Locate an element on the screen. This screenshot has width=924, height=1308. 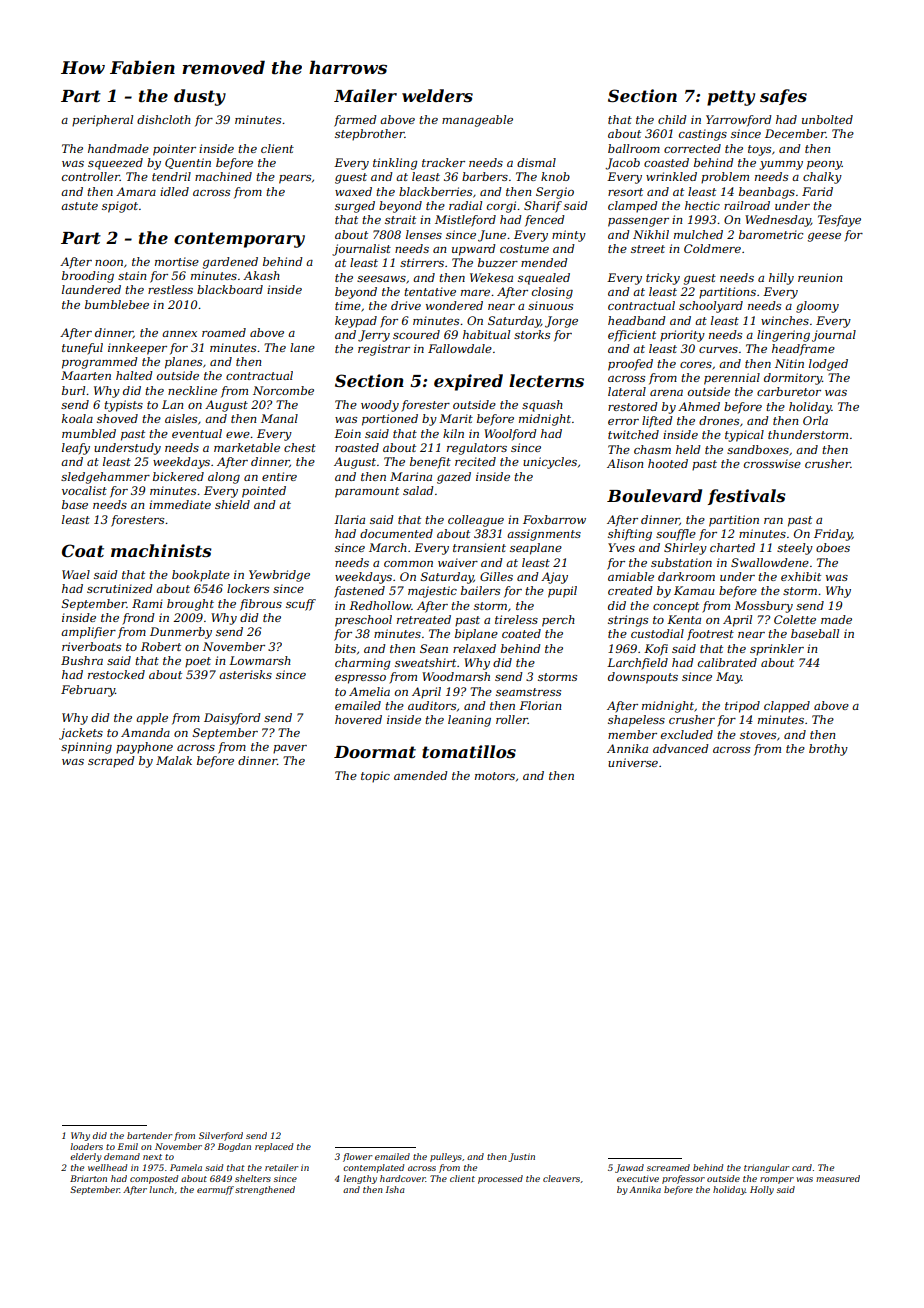
lecterns is located at coordinates (546, 381).
